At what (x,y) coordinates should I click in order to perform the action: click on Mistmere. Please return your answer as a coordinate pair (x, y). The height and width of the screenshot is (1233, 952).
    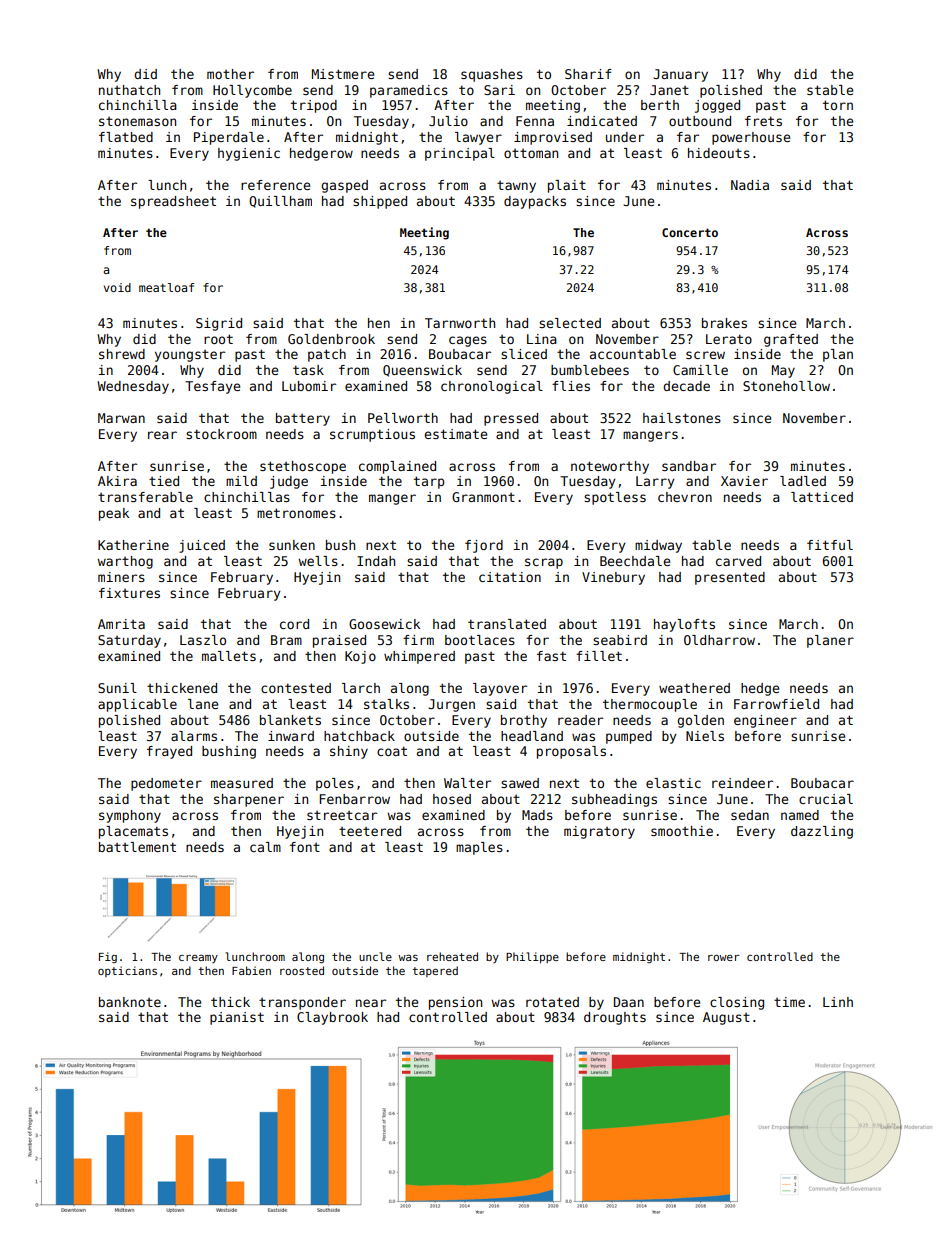
    Looking at the image, I should click on (343, 74).
